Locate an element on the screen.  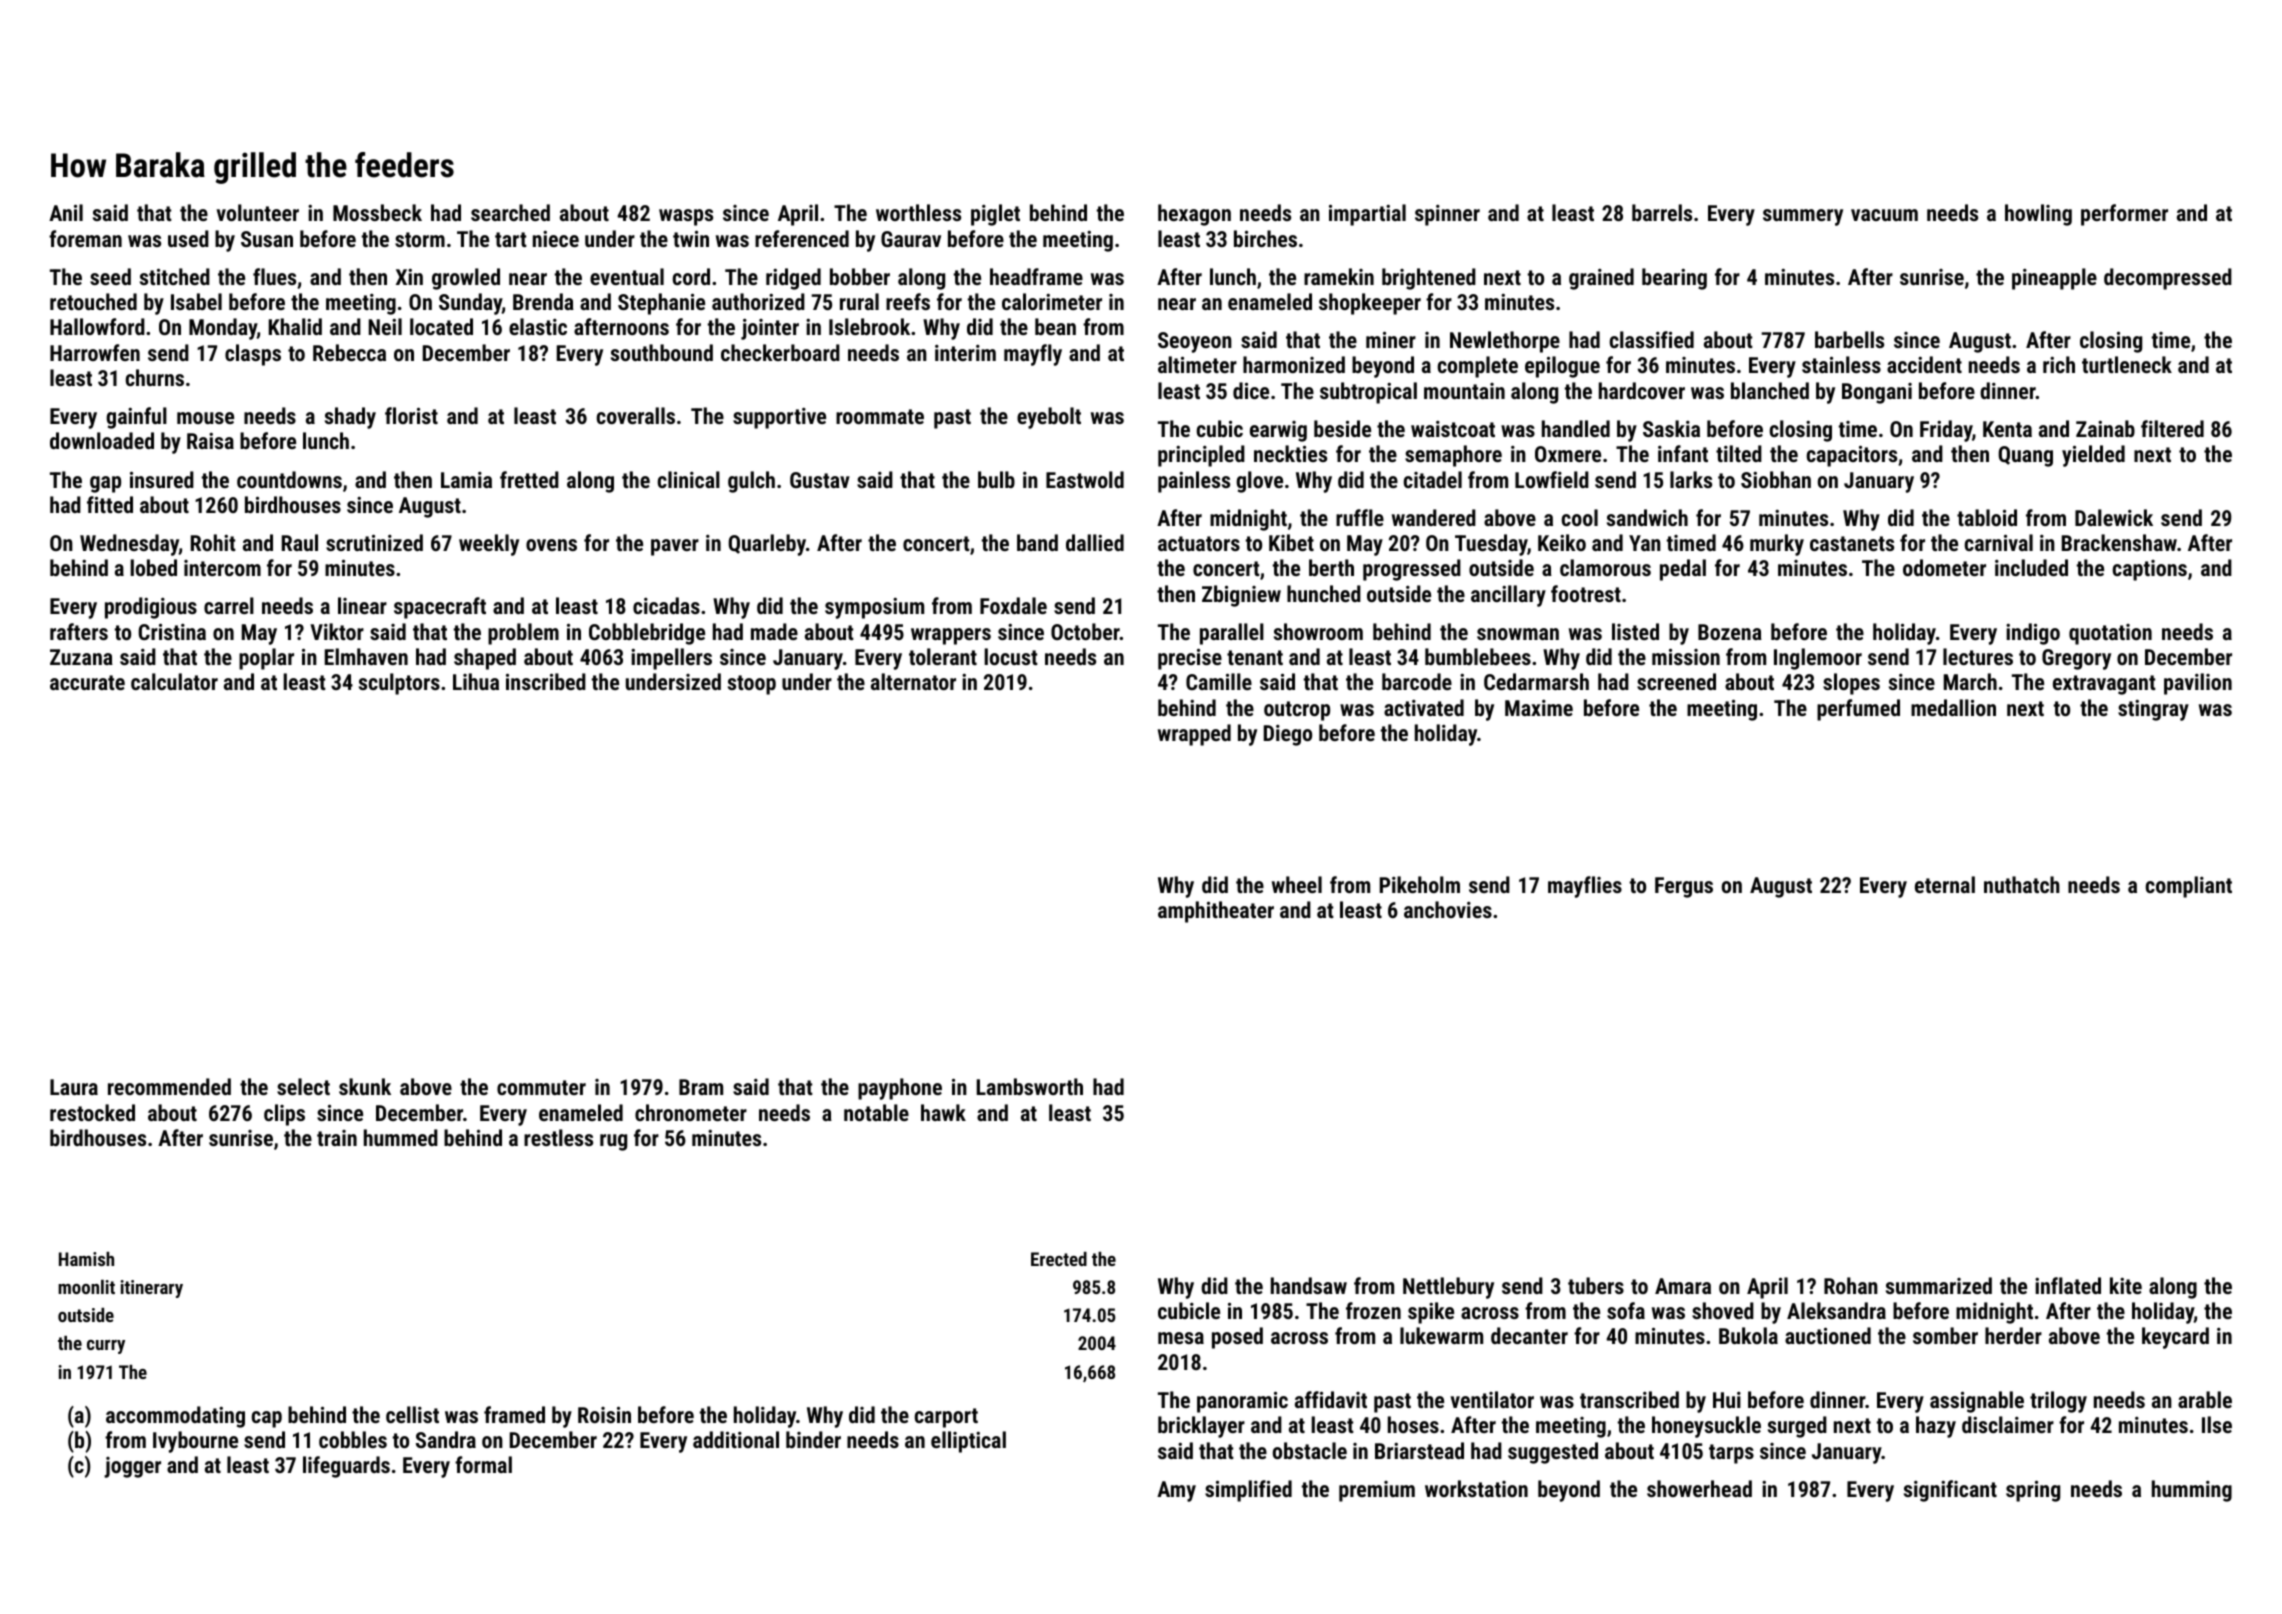
hummed is located at coordinates (401, 1137).
